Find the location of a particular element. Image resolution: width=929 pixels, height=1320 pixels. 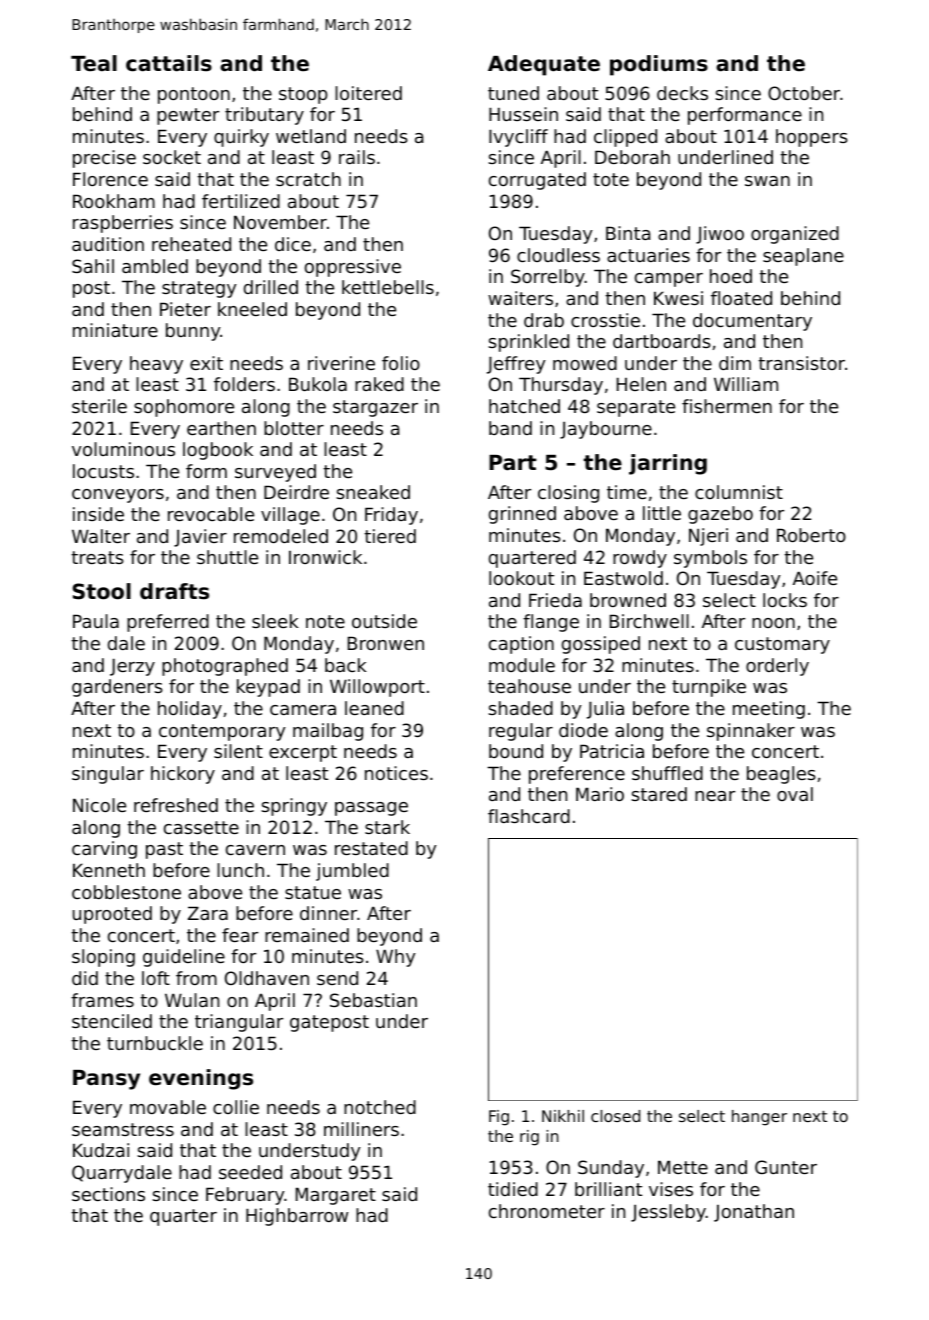

Nikhil is located at coordinates (563, 1116).
